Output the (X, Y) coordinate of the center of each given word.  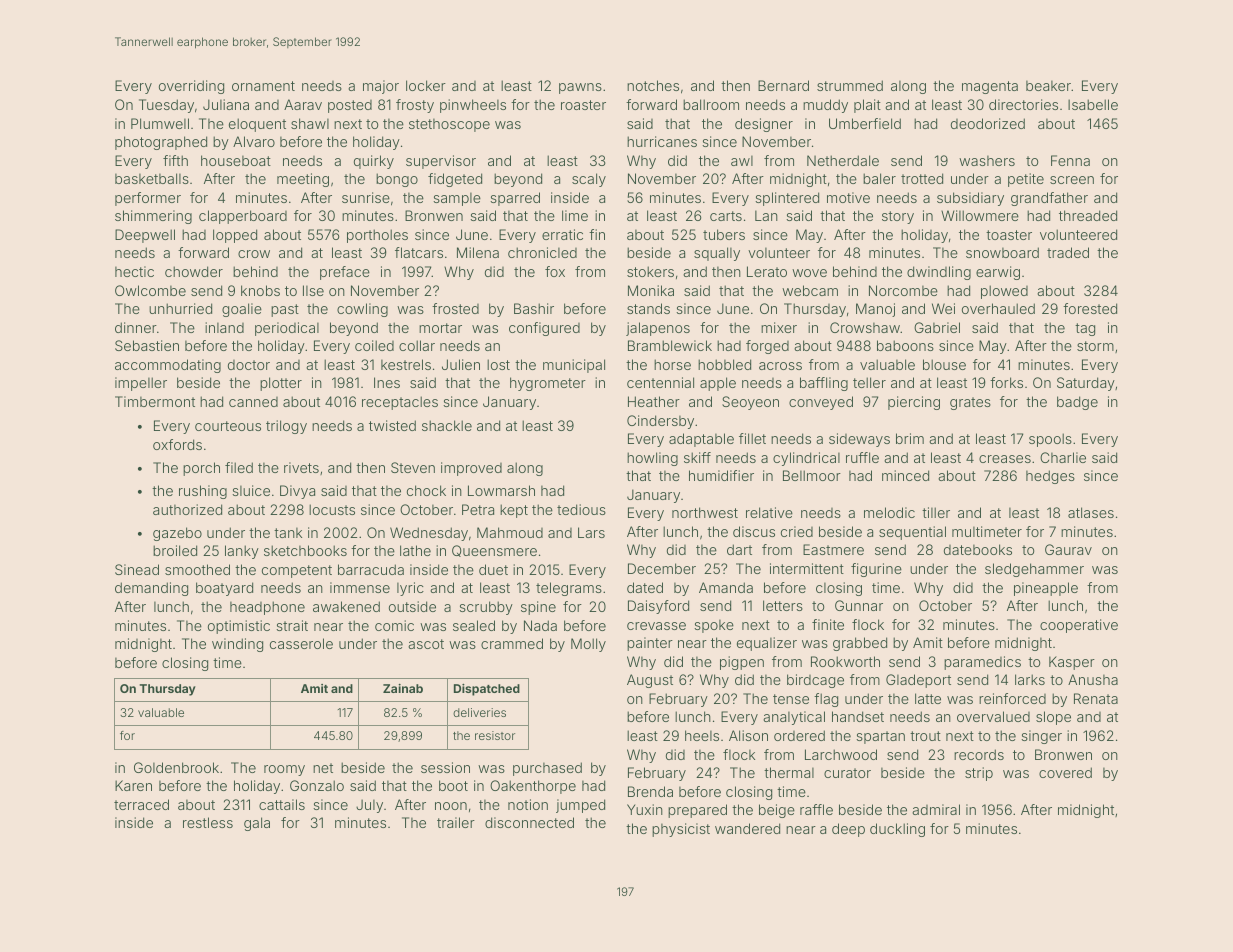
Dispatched (487, 690)
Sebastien (147, 345)
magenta (990, 87)
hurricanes (662, 141)
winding (237, 645)
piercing (914, 403)
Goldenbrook (176, 767)
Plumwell (160, 123)
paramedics (982, 663)
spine (538, 608)
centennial (660, 382)
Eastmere (833, 549)
